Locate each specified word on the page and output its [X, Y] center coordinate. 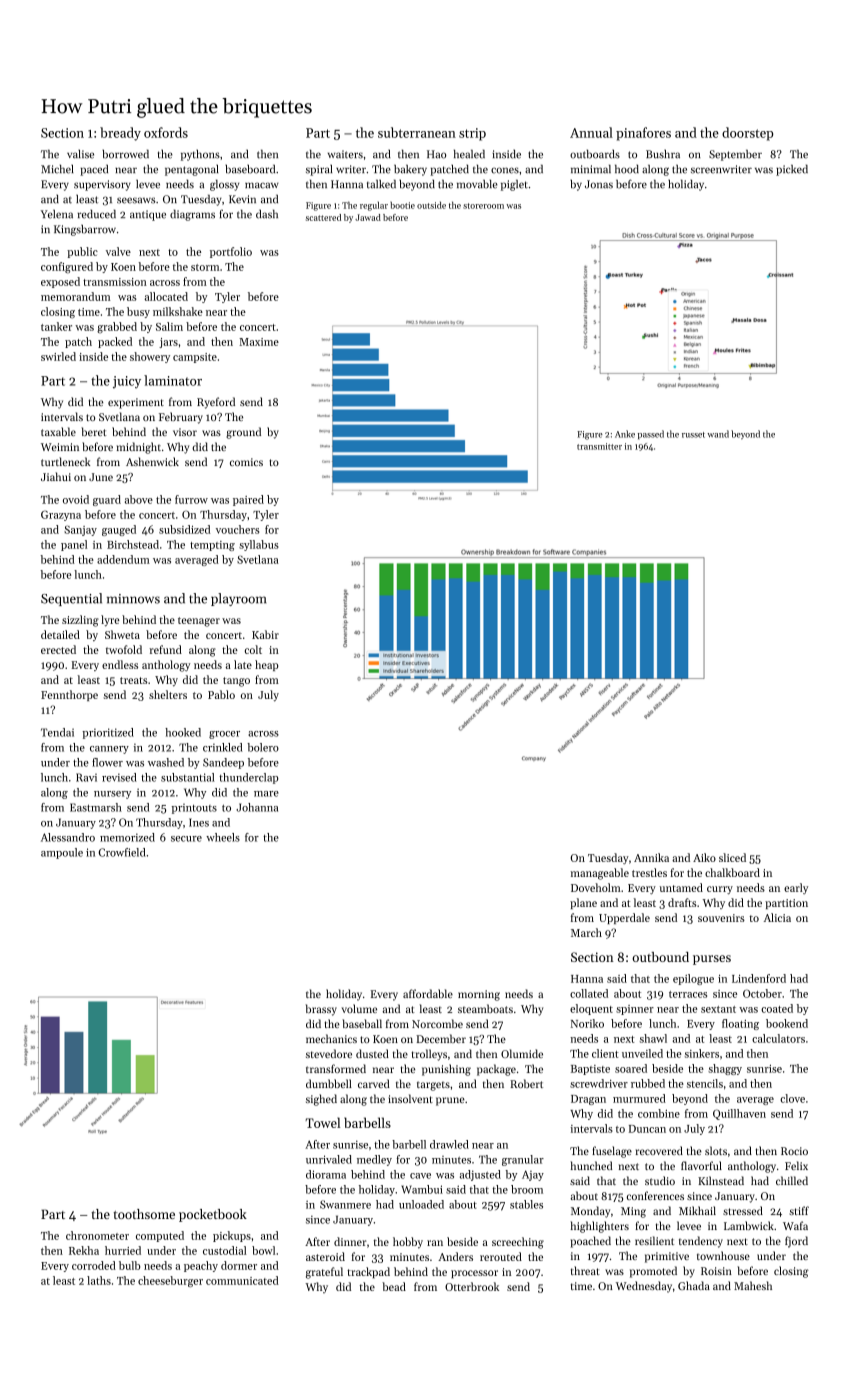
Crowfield [122, 852]
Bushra [663, 154]
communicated [242, 1280]
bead [394, 1286]
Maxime [259, 342]
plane [583, 903]
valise [80, 154]
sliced [732, 857]
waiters [345, 154]
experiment [136, 403]
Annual [591, 132]
